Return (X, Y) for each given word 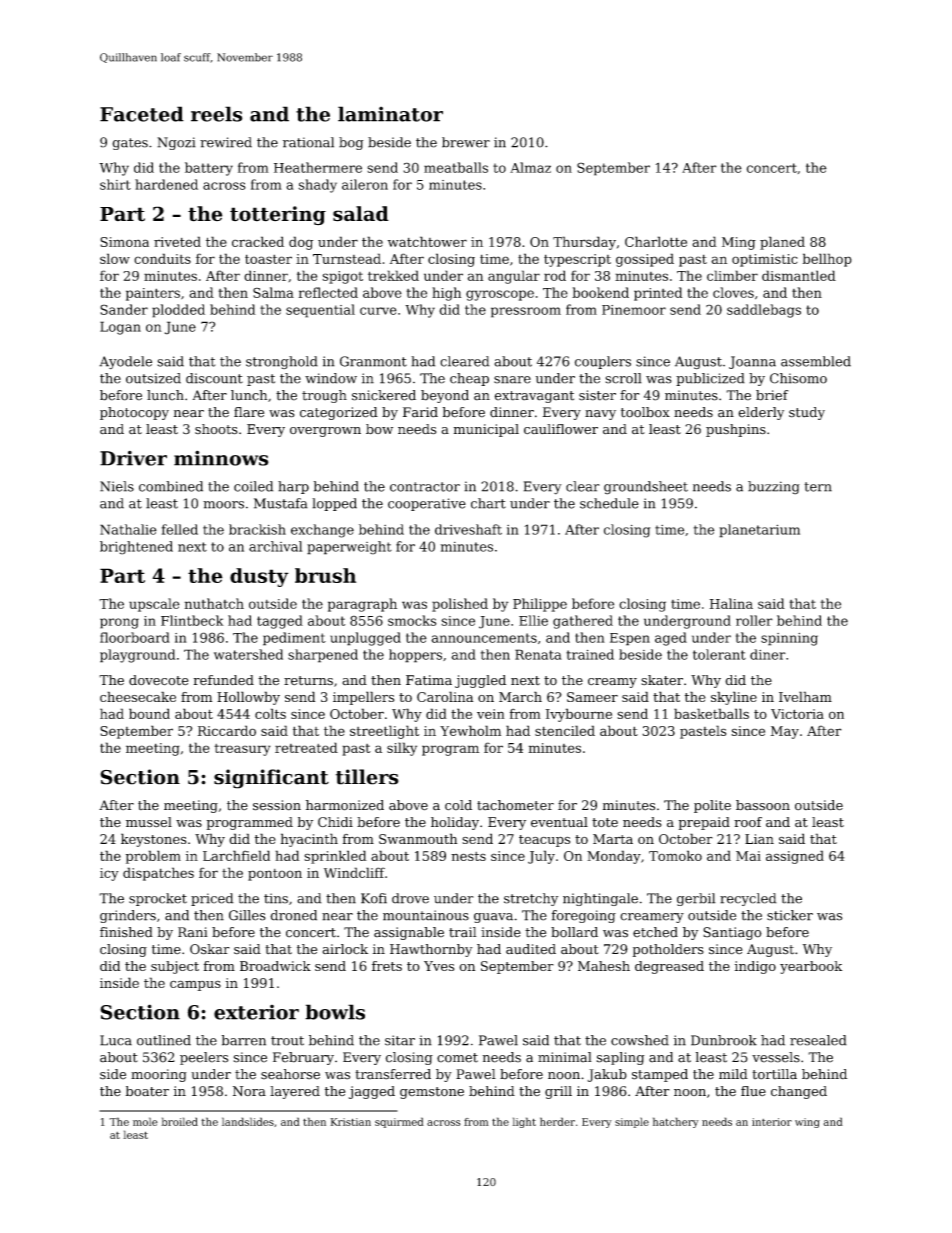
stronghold (282, 362)
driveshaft (468, 529)
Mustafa (281, 503)
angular (514, 277)
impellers (363, 698)
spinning (789, 639)
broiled (179, 1121)
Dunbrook (724, 1040)
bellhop (827, 260)
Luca (116, 1040)
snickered (384, 395)
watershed (248, 654)
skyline (734, 698)
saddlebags (764, 311)
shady (317, 186)
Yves (439, 966)
